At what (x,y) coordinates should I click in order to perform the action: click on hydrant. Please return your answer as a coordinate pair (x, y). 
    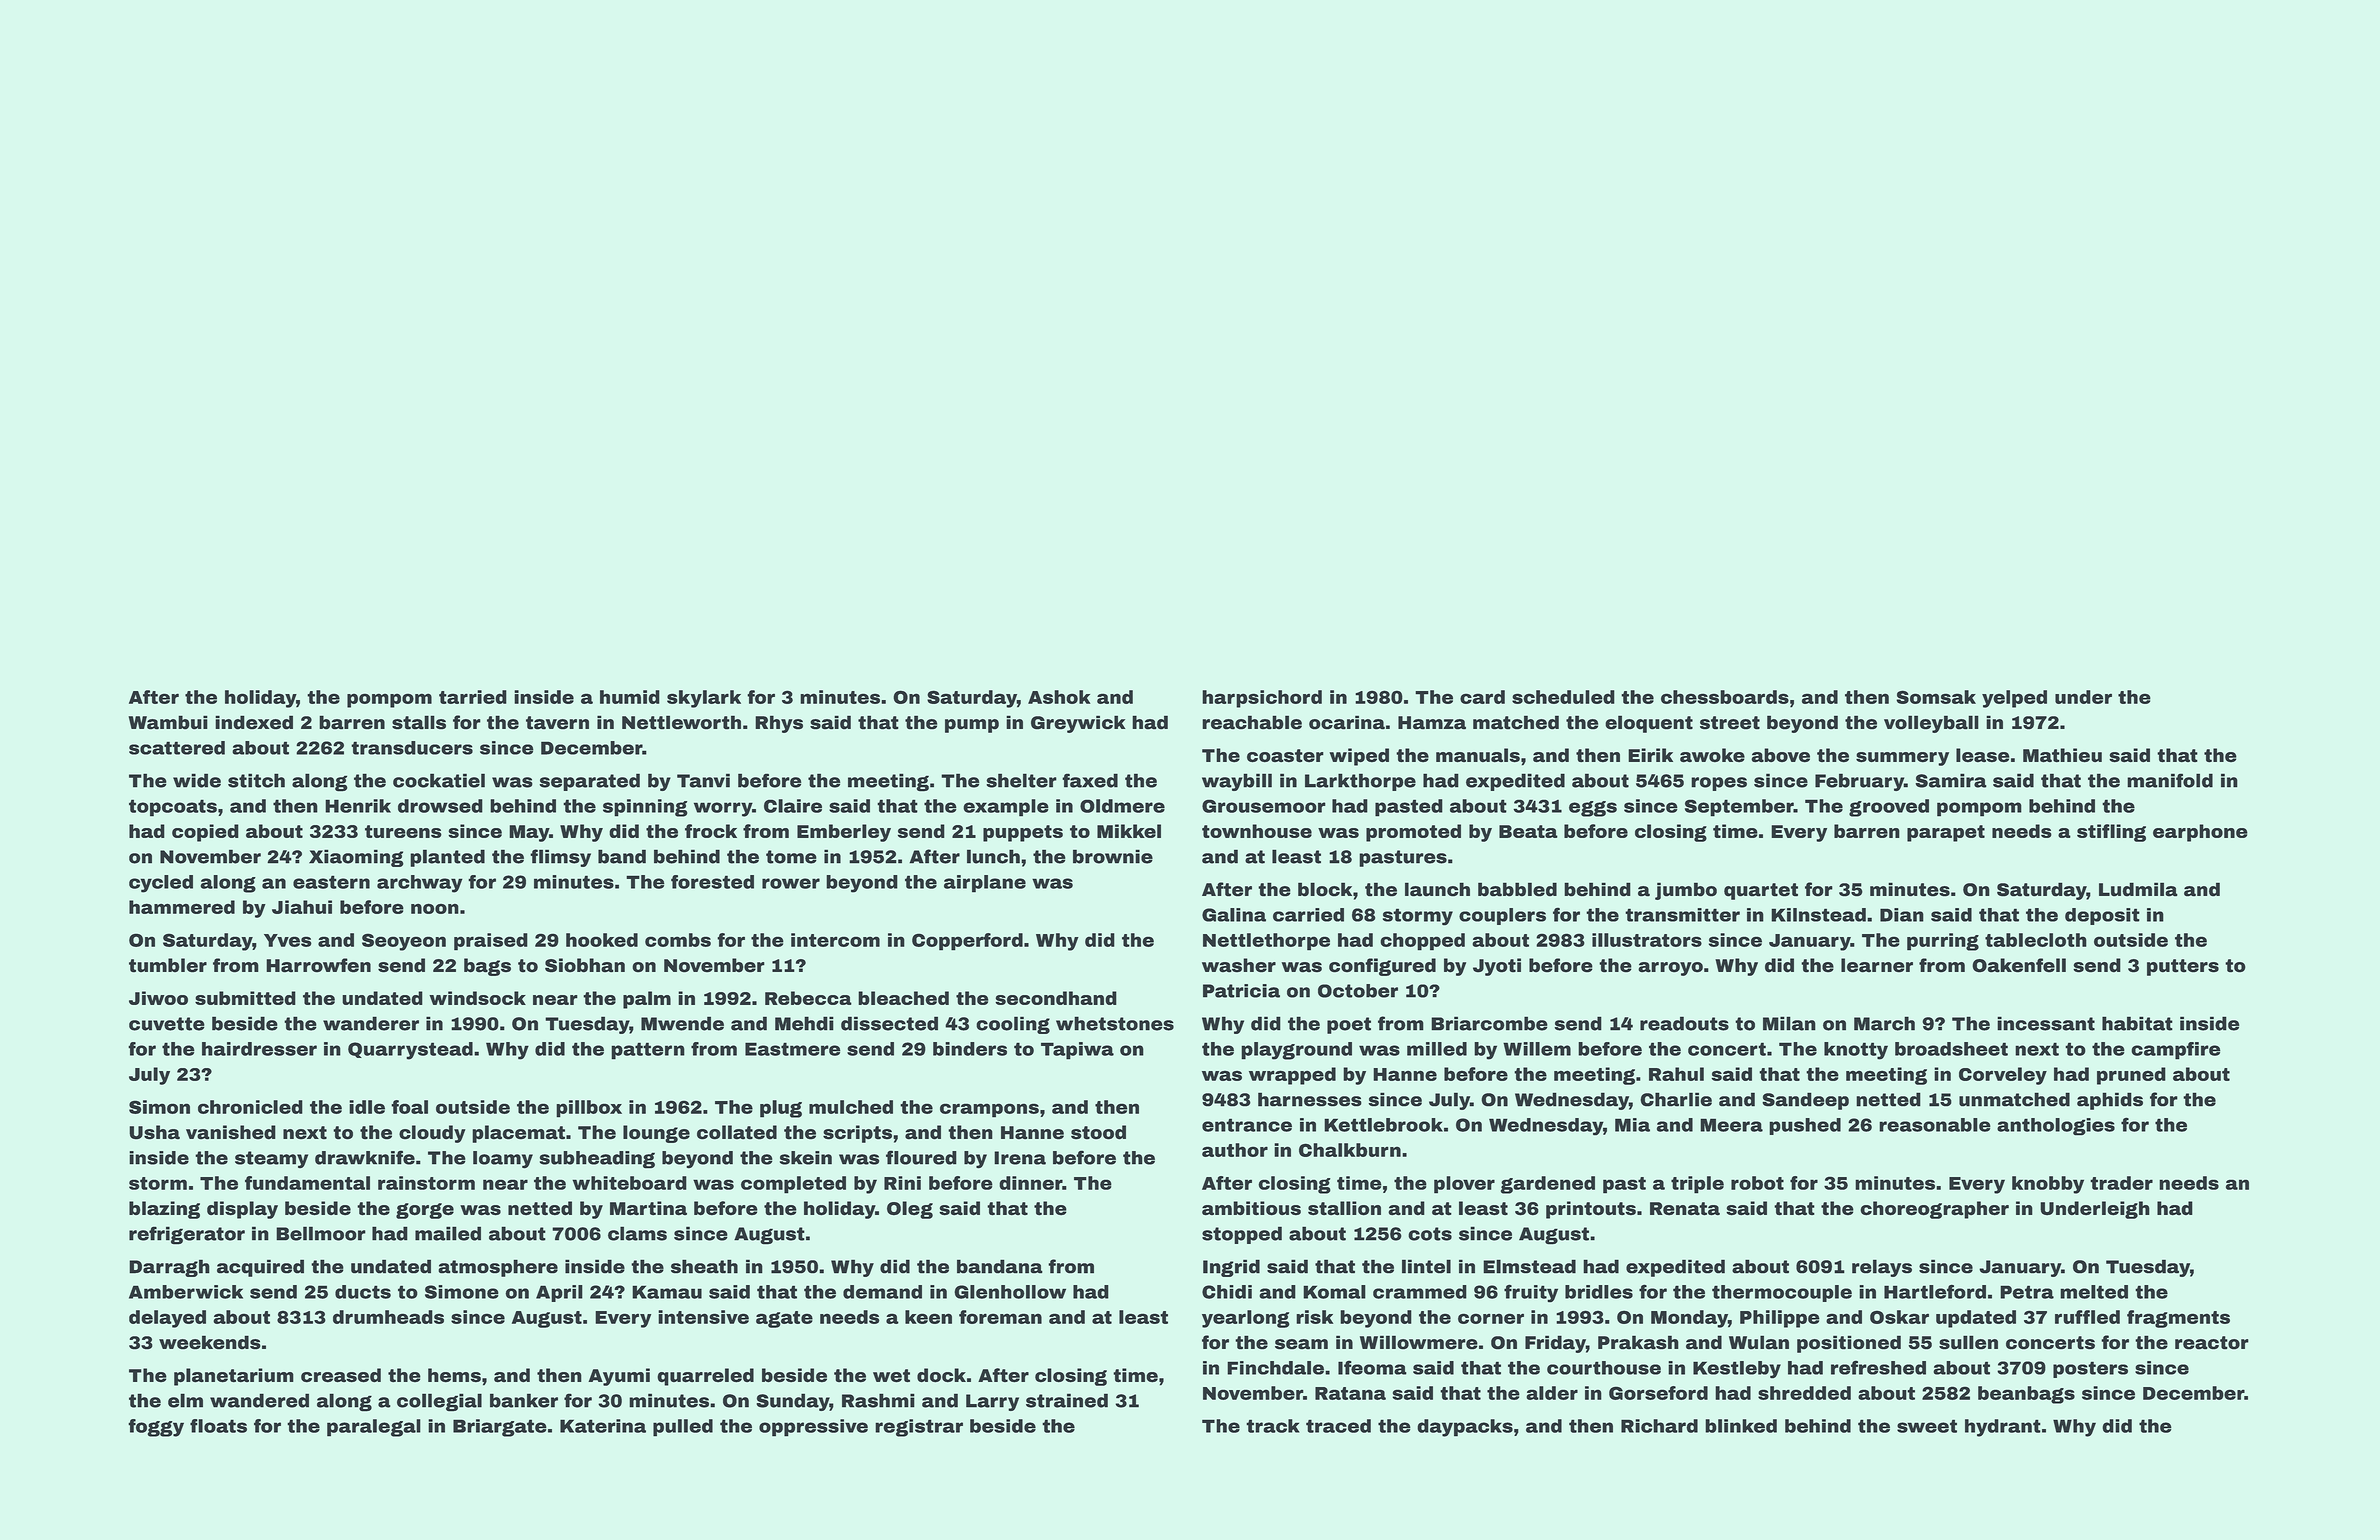
    Looking at the image, I should click on (2003, 1428).
